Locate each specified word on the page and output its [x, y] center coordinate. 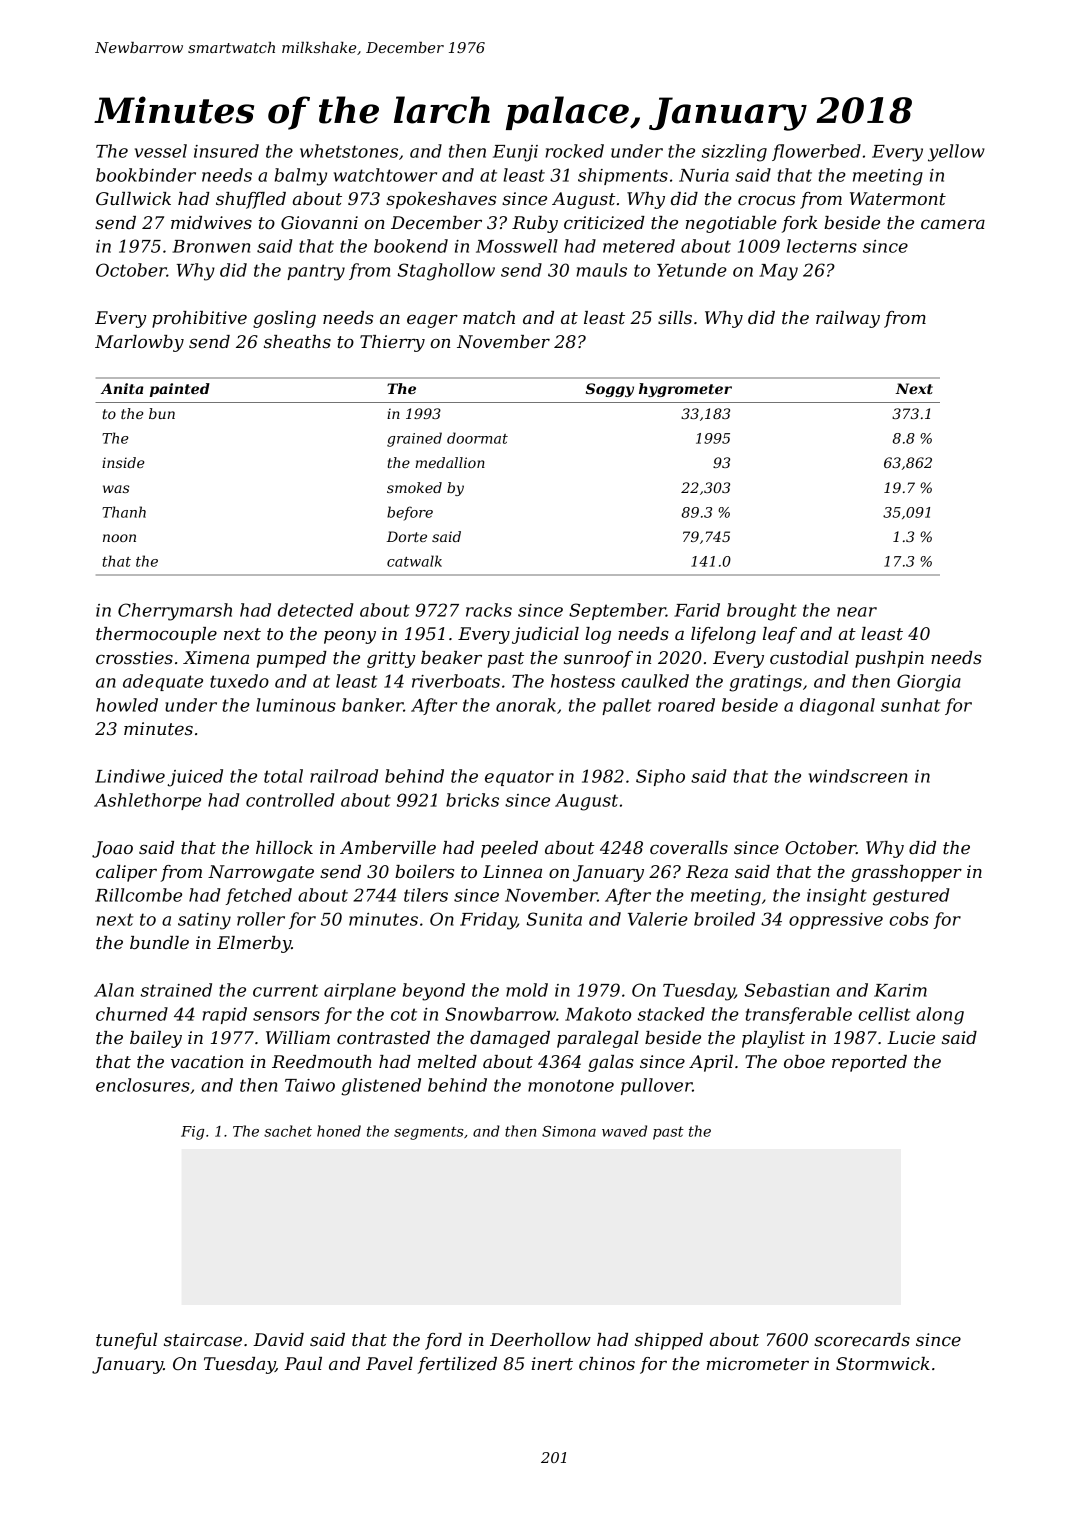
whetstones [349, 151]
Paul [303, 1363]
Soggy [610, 390]
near [857, 612]
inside [123, 462]
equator [519, 778]
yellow [956, 153]
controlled [290, 800]
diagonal [837, 707]
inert [552, 1363]
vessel [161, 151]
